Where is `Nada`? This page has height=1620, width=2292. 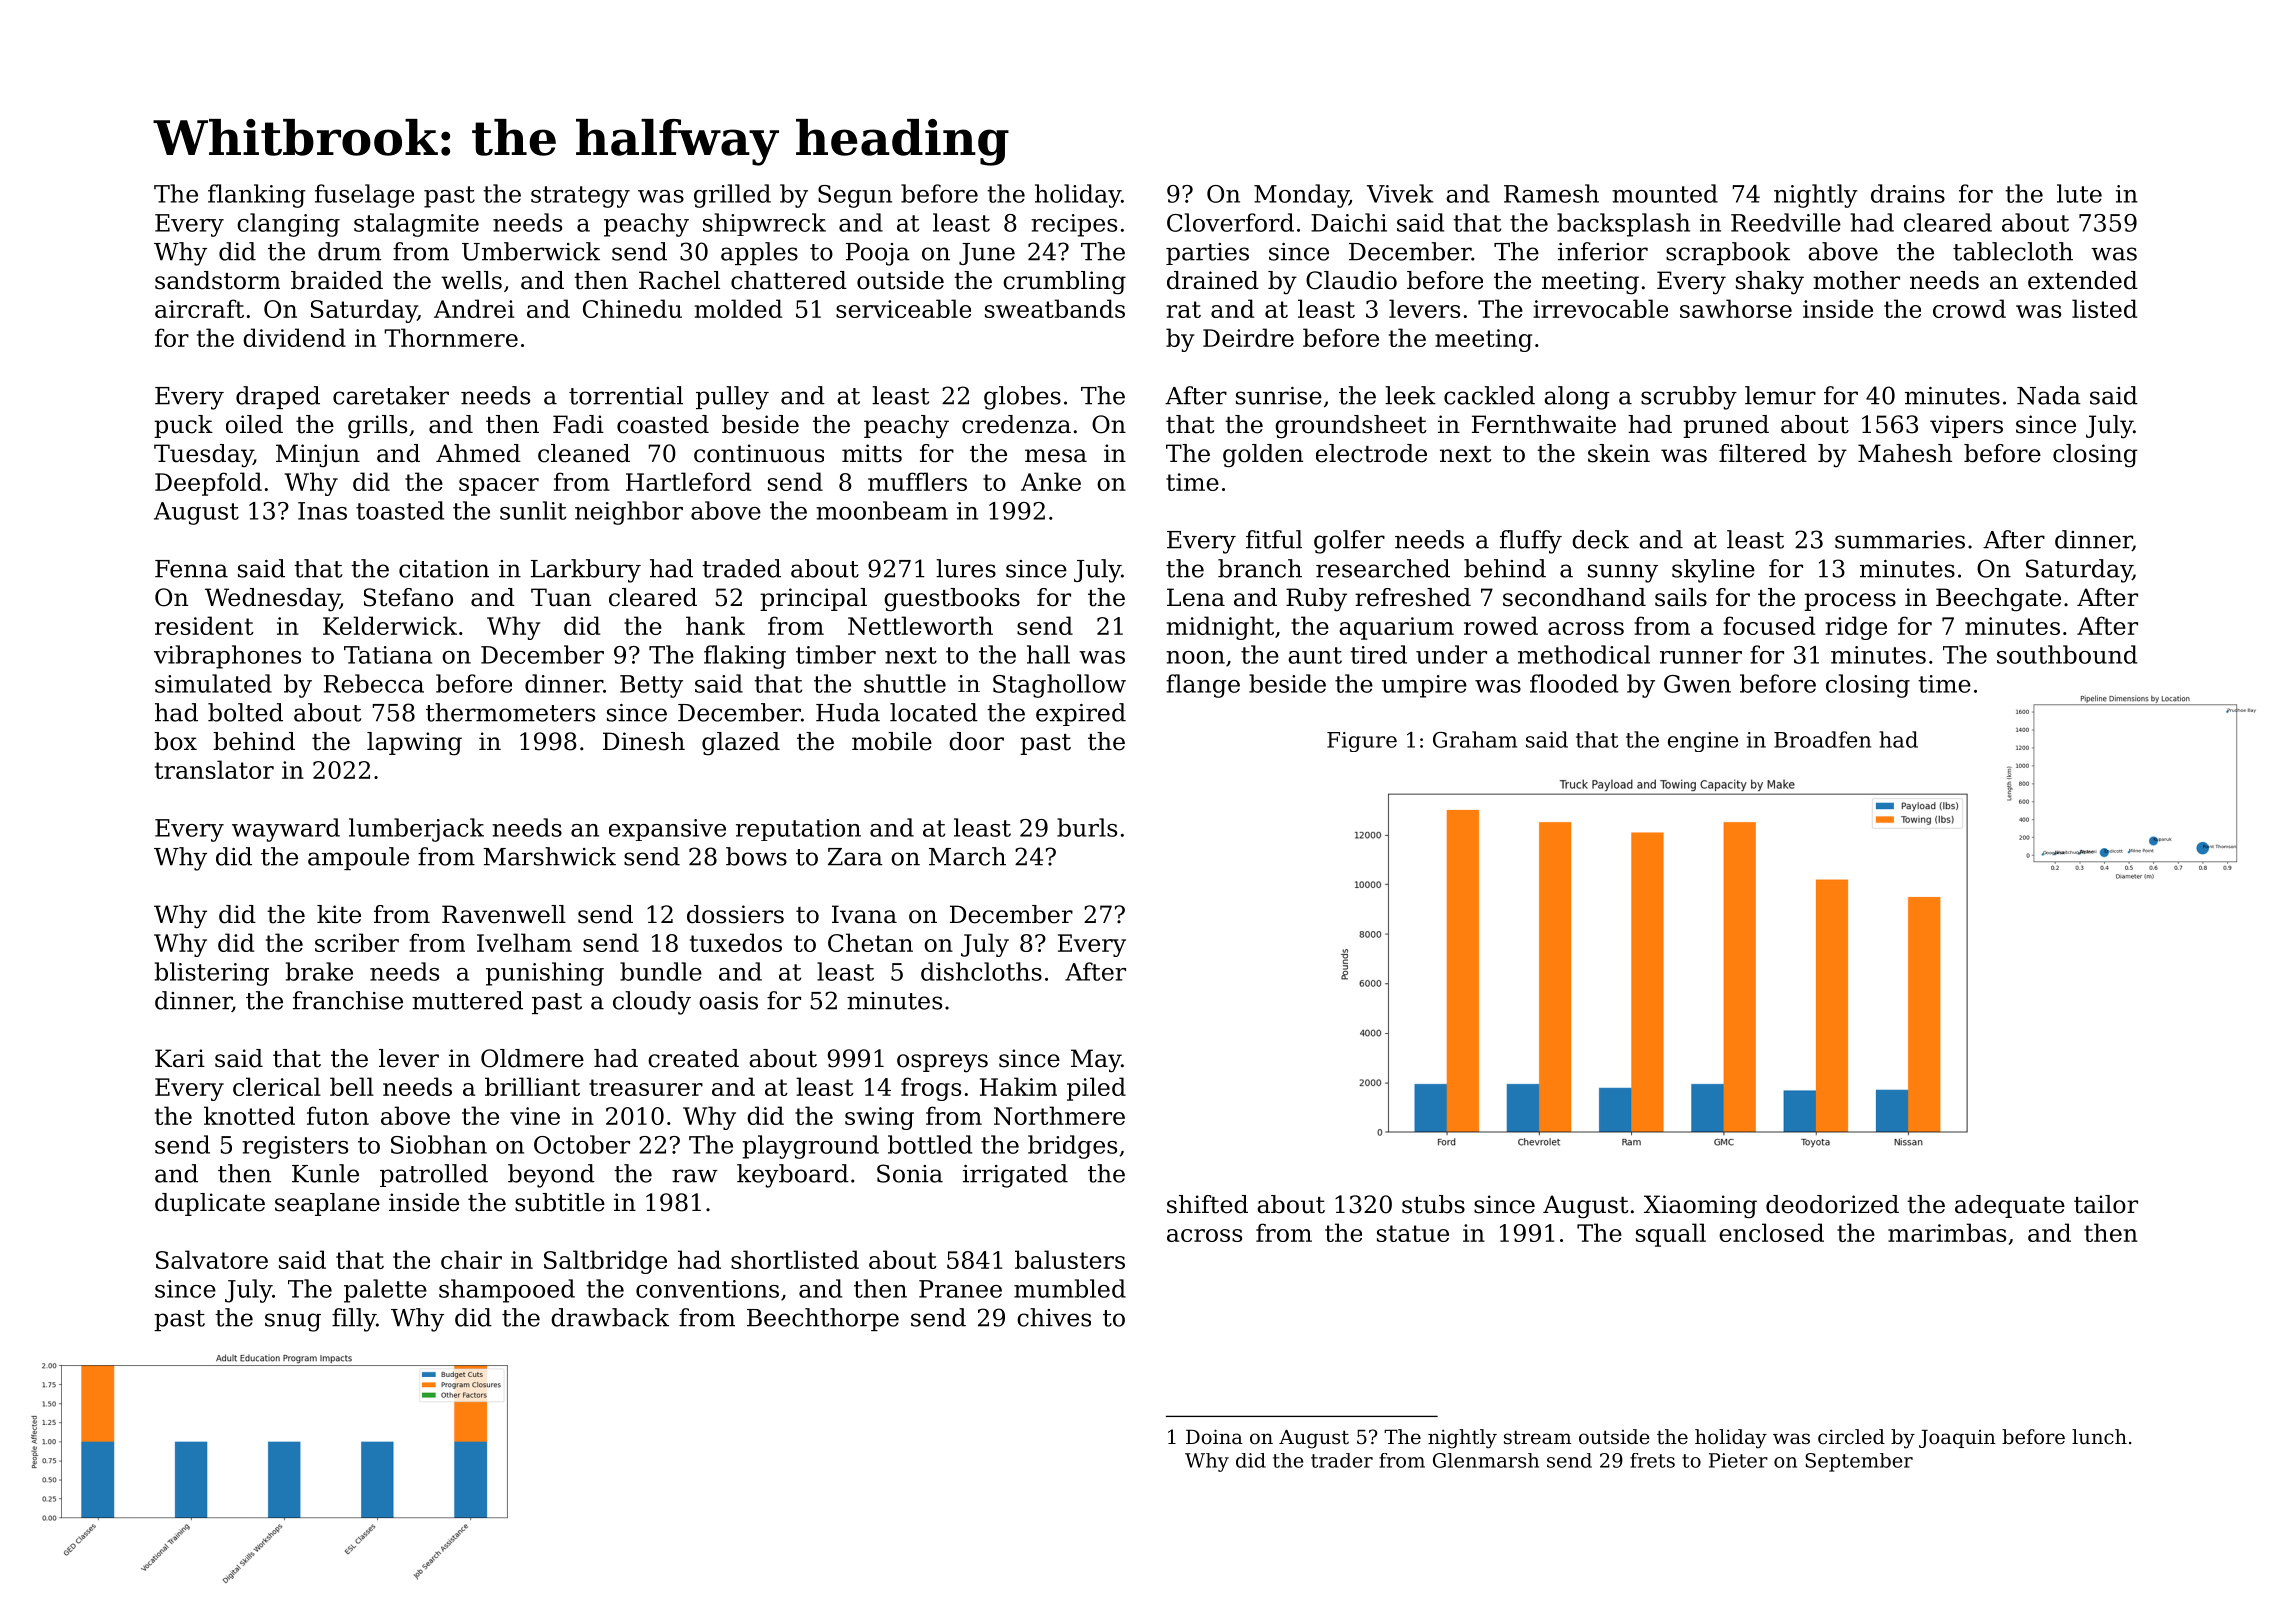 Nada is located at coordinates (2049, 395).
